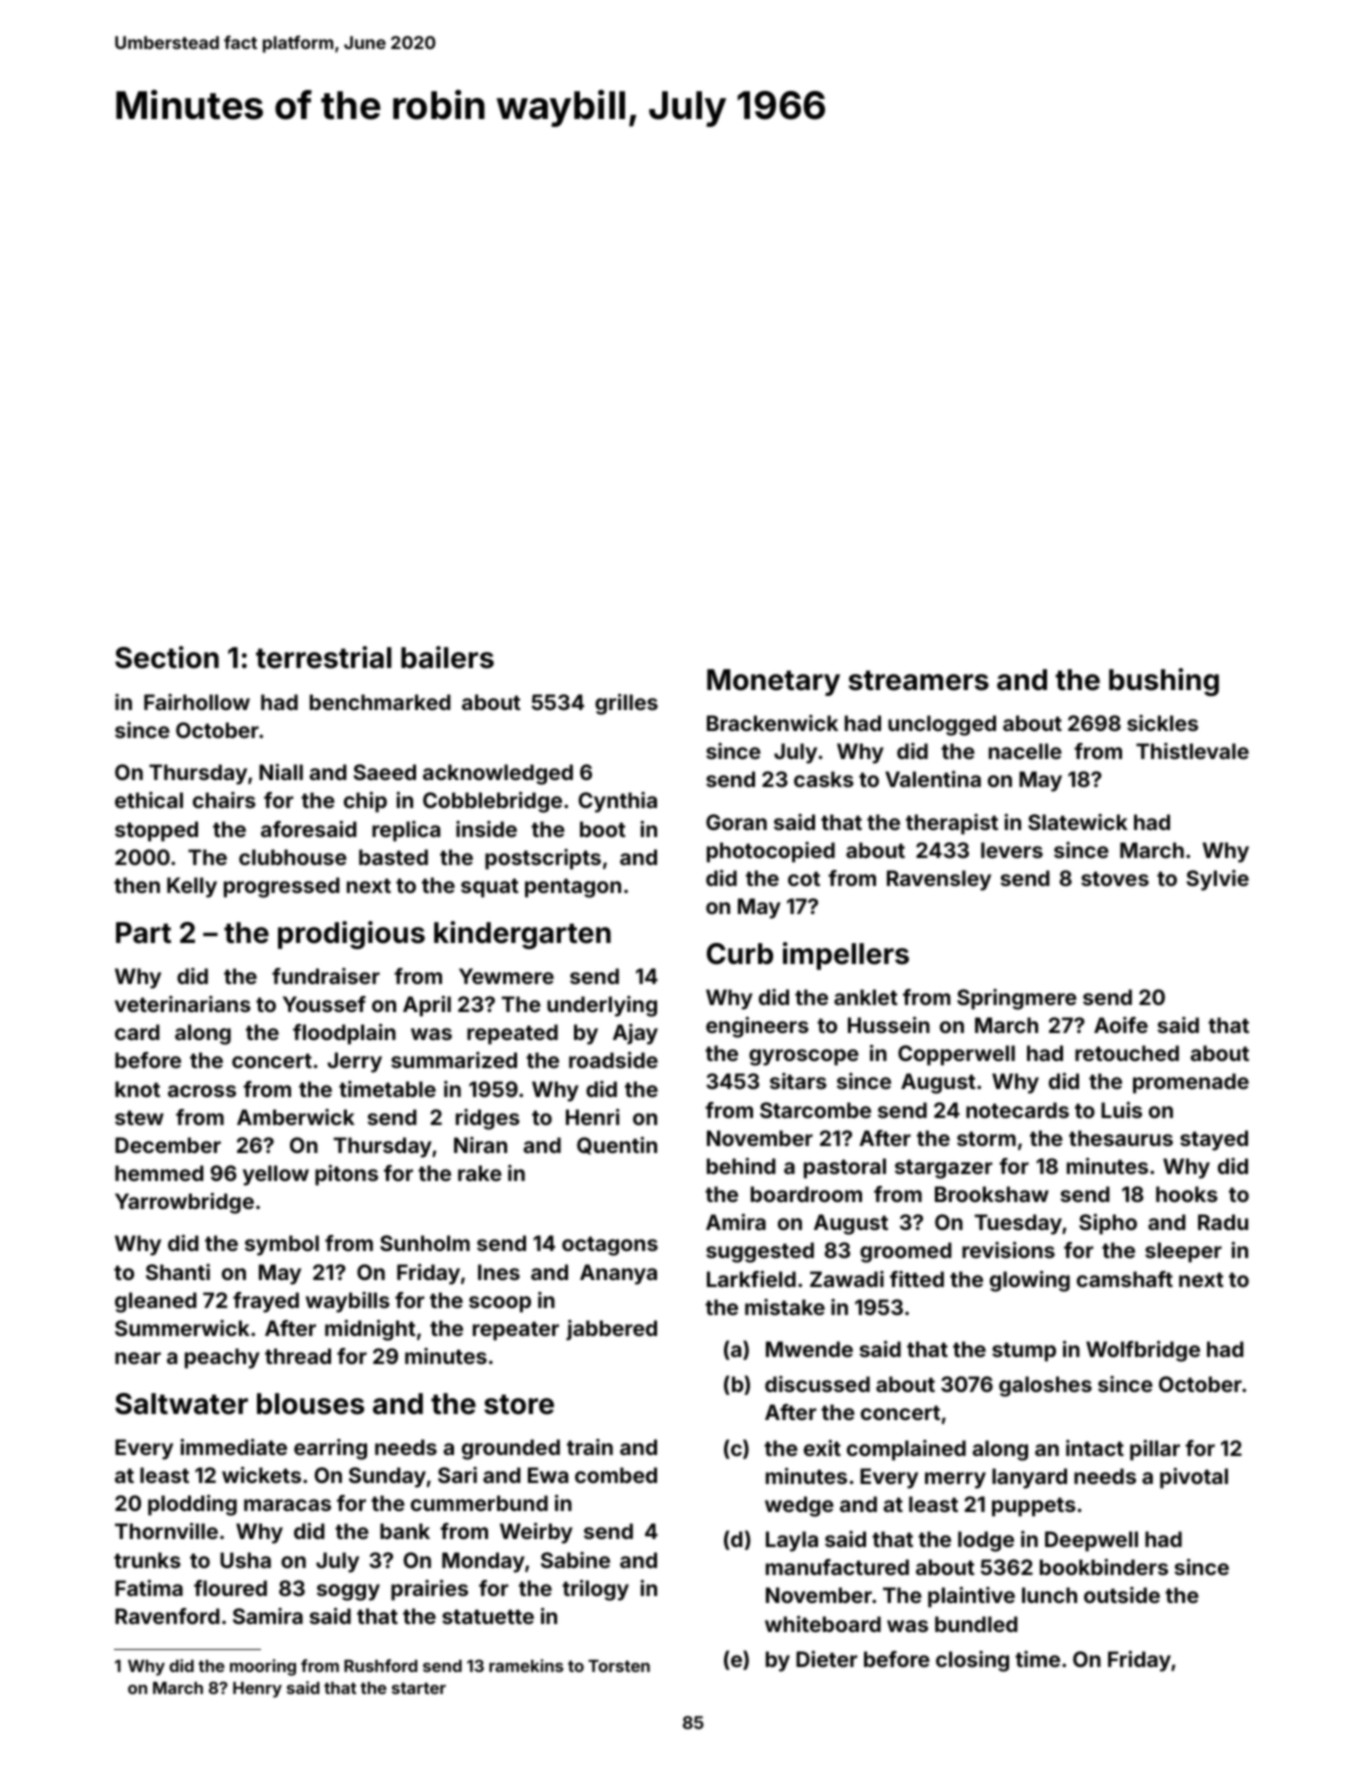 The height and width of the image is (1765, 1364). Describe the element at coordinates (845, 1168) in the image. I see `pastoral` at that location.
